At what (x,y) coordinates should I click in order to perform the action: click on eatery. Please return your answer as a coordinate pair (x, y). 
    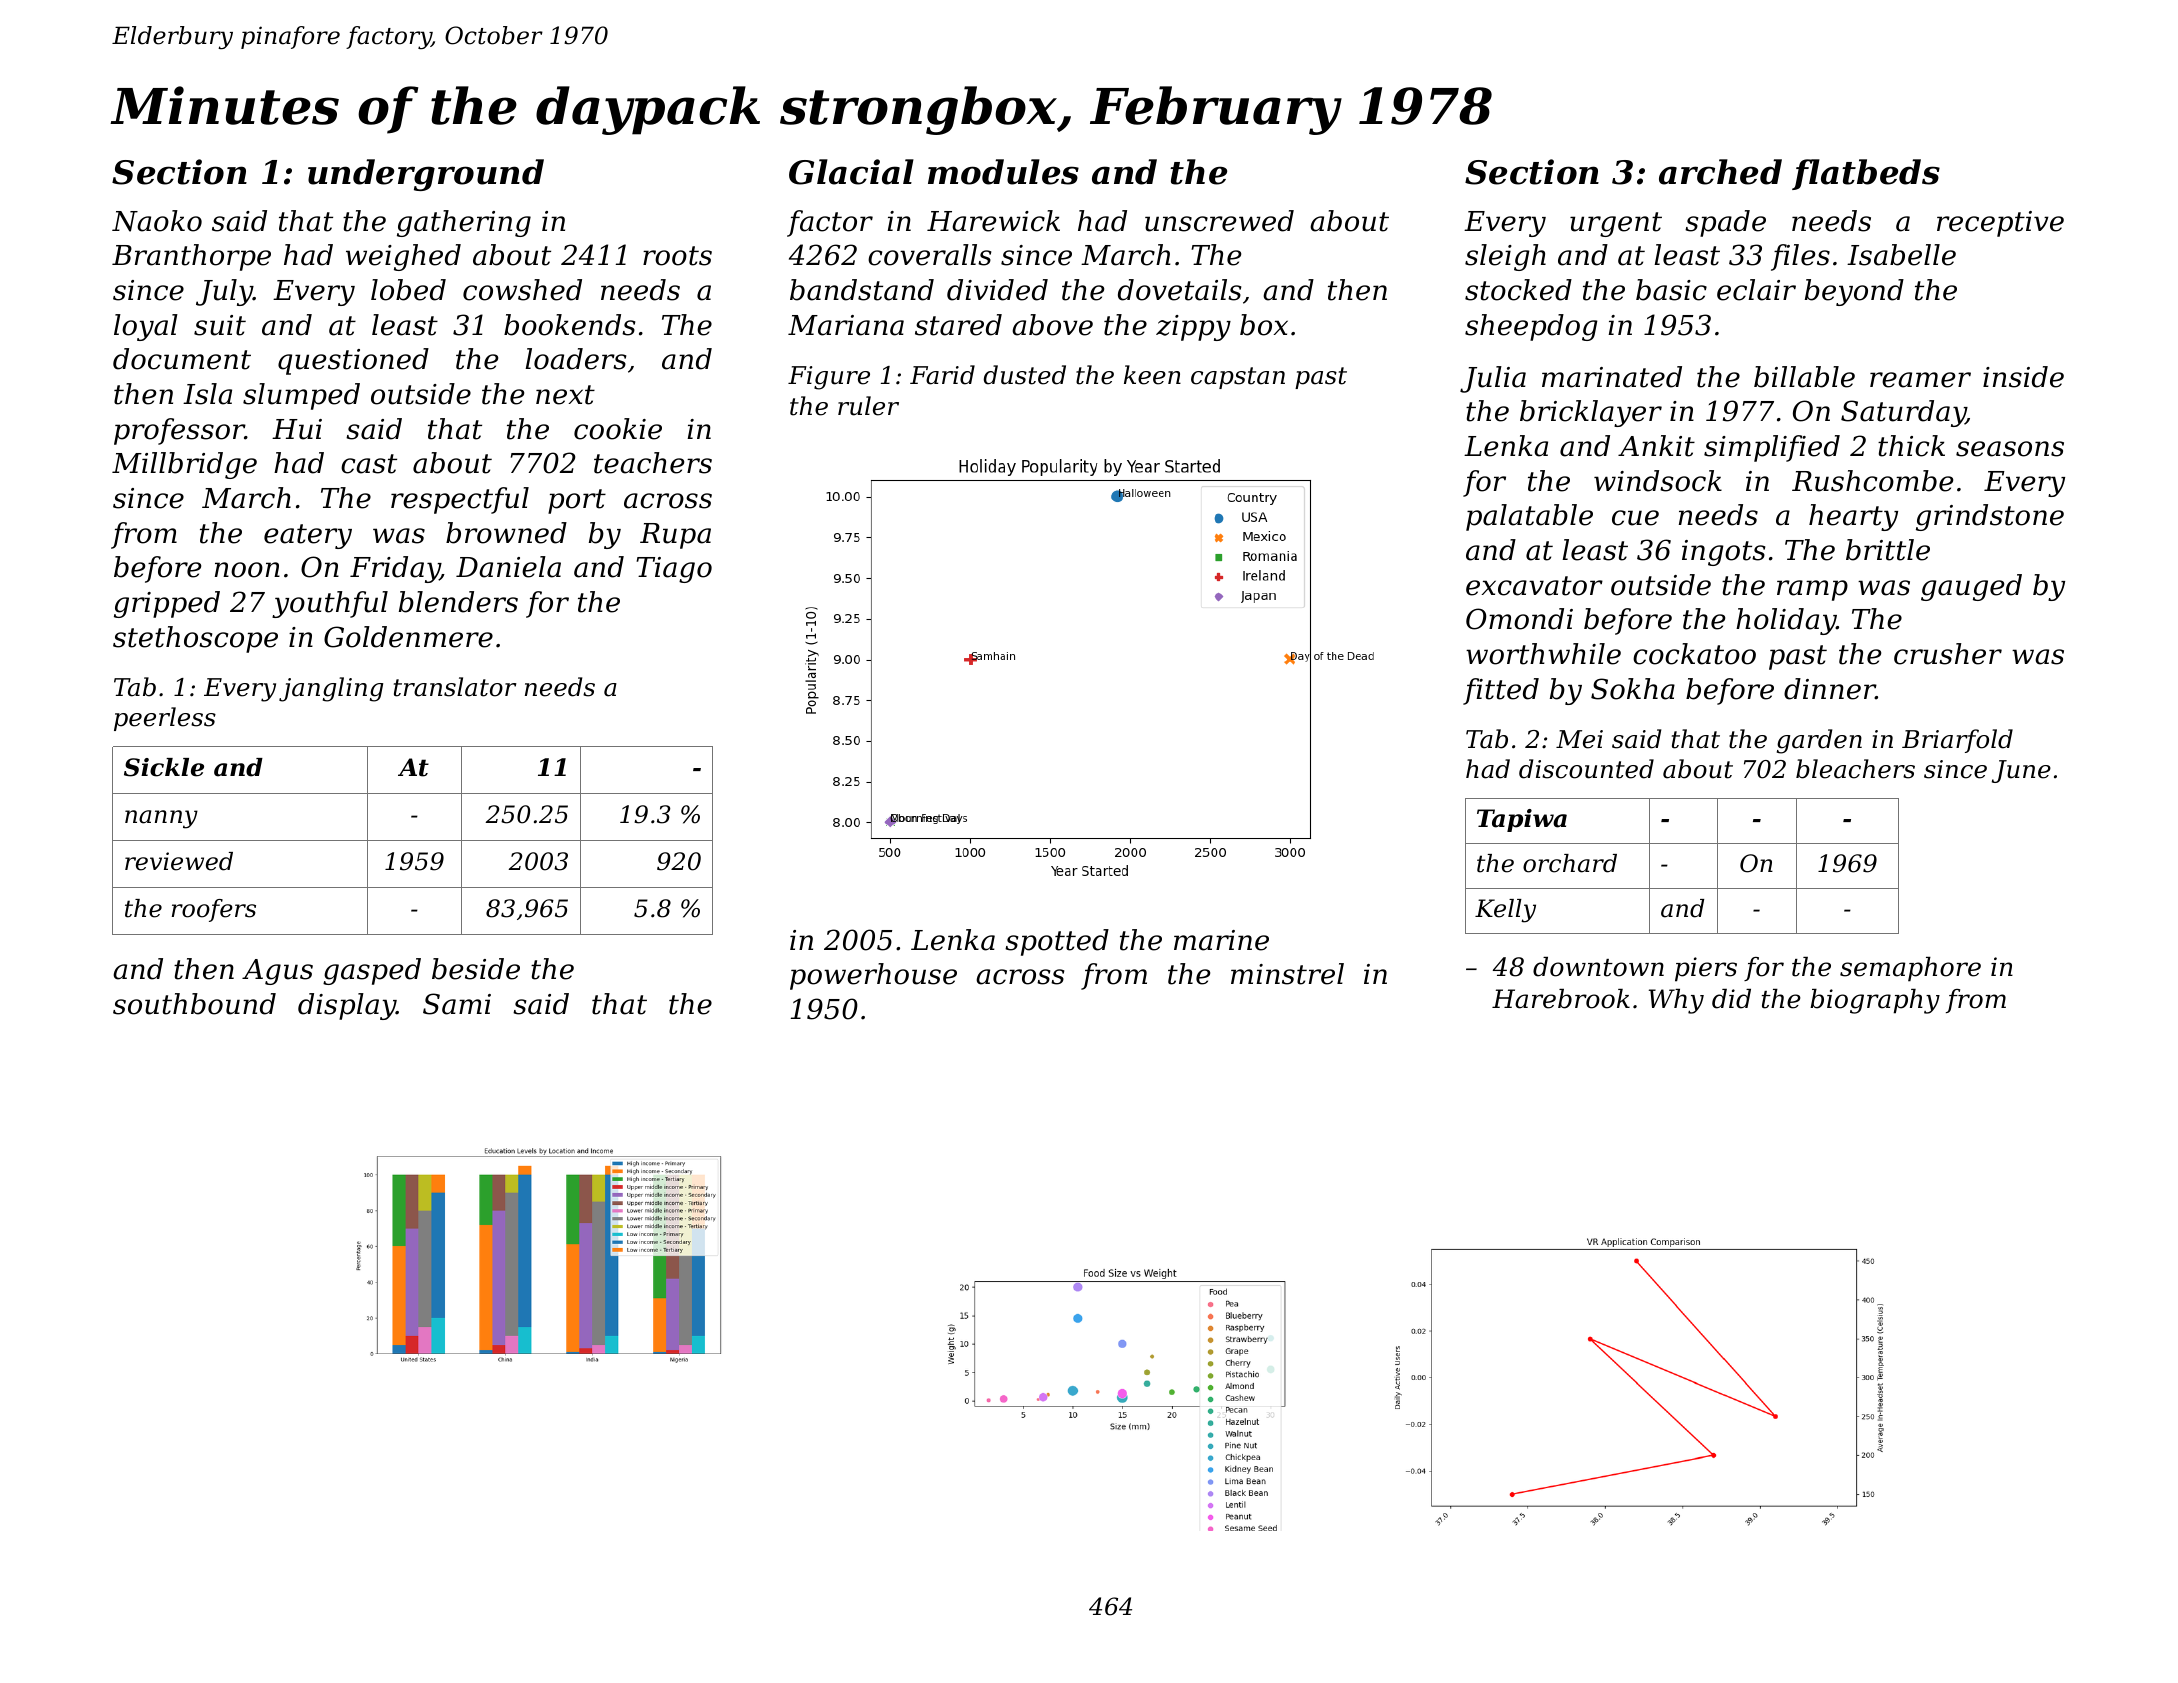
    Looking at the image, I should click on (308, 536).
